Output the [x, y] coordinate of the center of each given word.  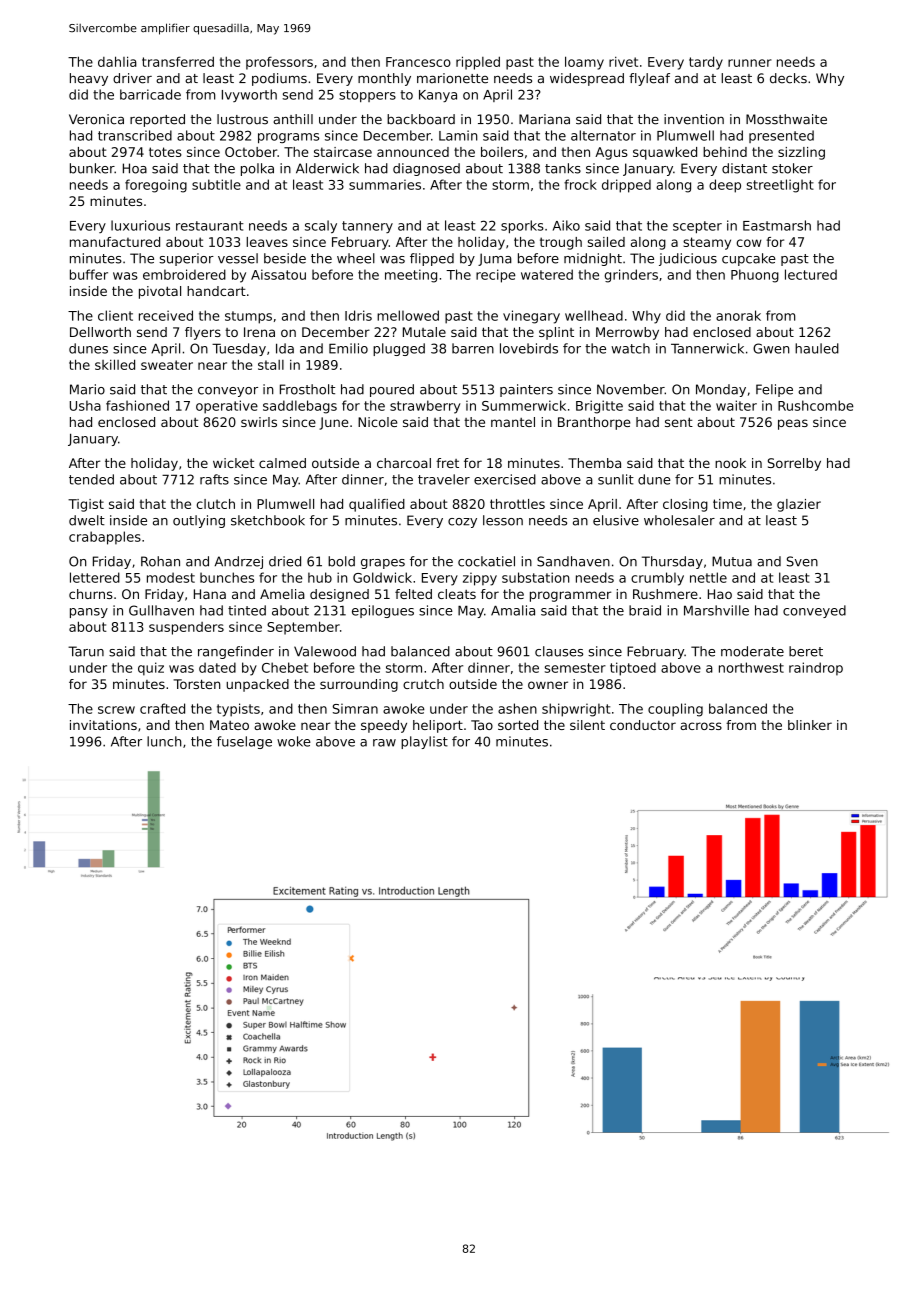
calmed [282, 463]
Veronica [96, 119]
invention [694, 119]
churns [91, 594]
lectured [811, 274]
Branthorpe [594, 423]
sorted [518, 725]
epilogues [383, 611]
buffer [89, 274]
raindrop [816, 669]
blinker [810, 725]
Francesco [418, 62]
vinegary [531, 317]
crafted [162, 708]
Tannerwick [707, 348]
